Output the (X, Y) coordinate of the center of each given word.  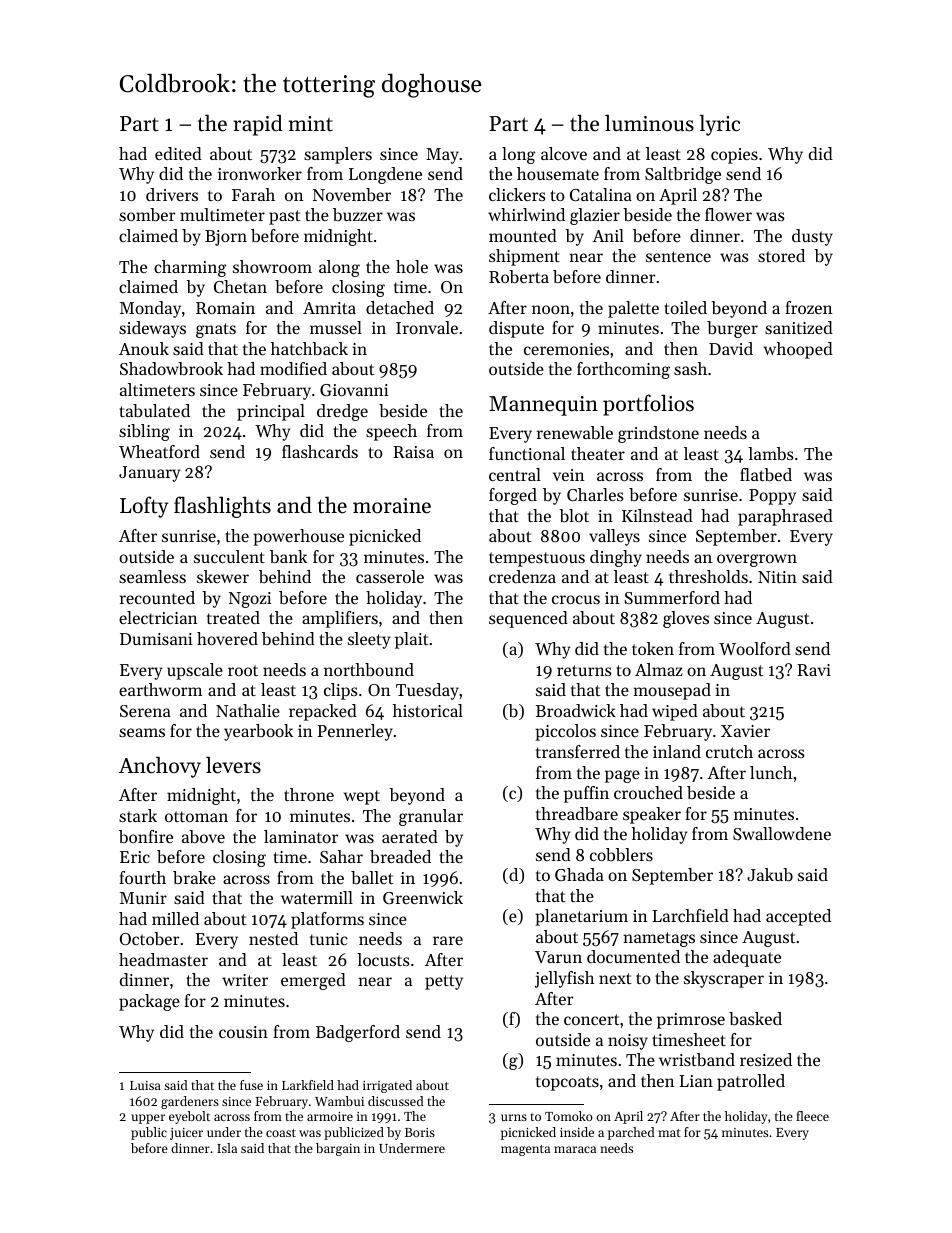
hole (412, 266)
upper (148, 1119)
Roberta (519, 276)
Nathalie (248, 710)
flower (728, 214)
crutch (729, 751)
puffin (586, 794)
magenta (525, 1150)
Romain (225, 308)
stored (781, 255)
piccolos (565, 732)
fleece (812, 1116)
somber (147, 214)
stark (138, 815)
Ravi (814, 670)
